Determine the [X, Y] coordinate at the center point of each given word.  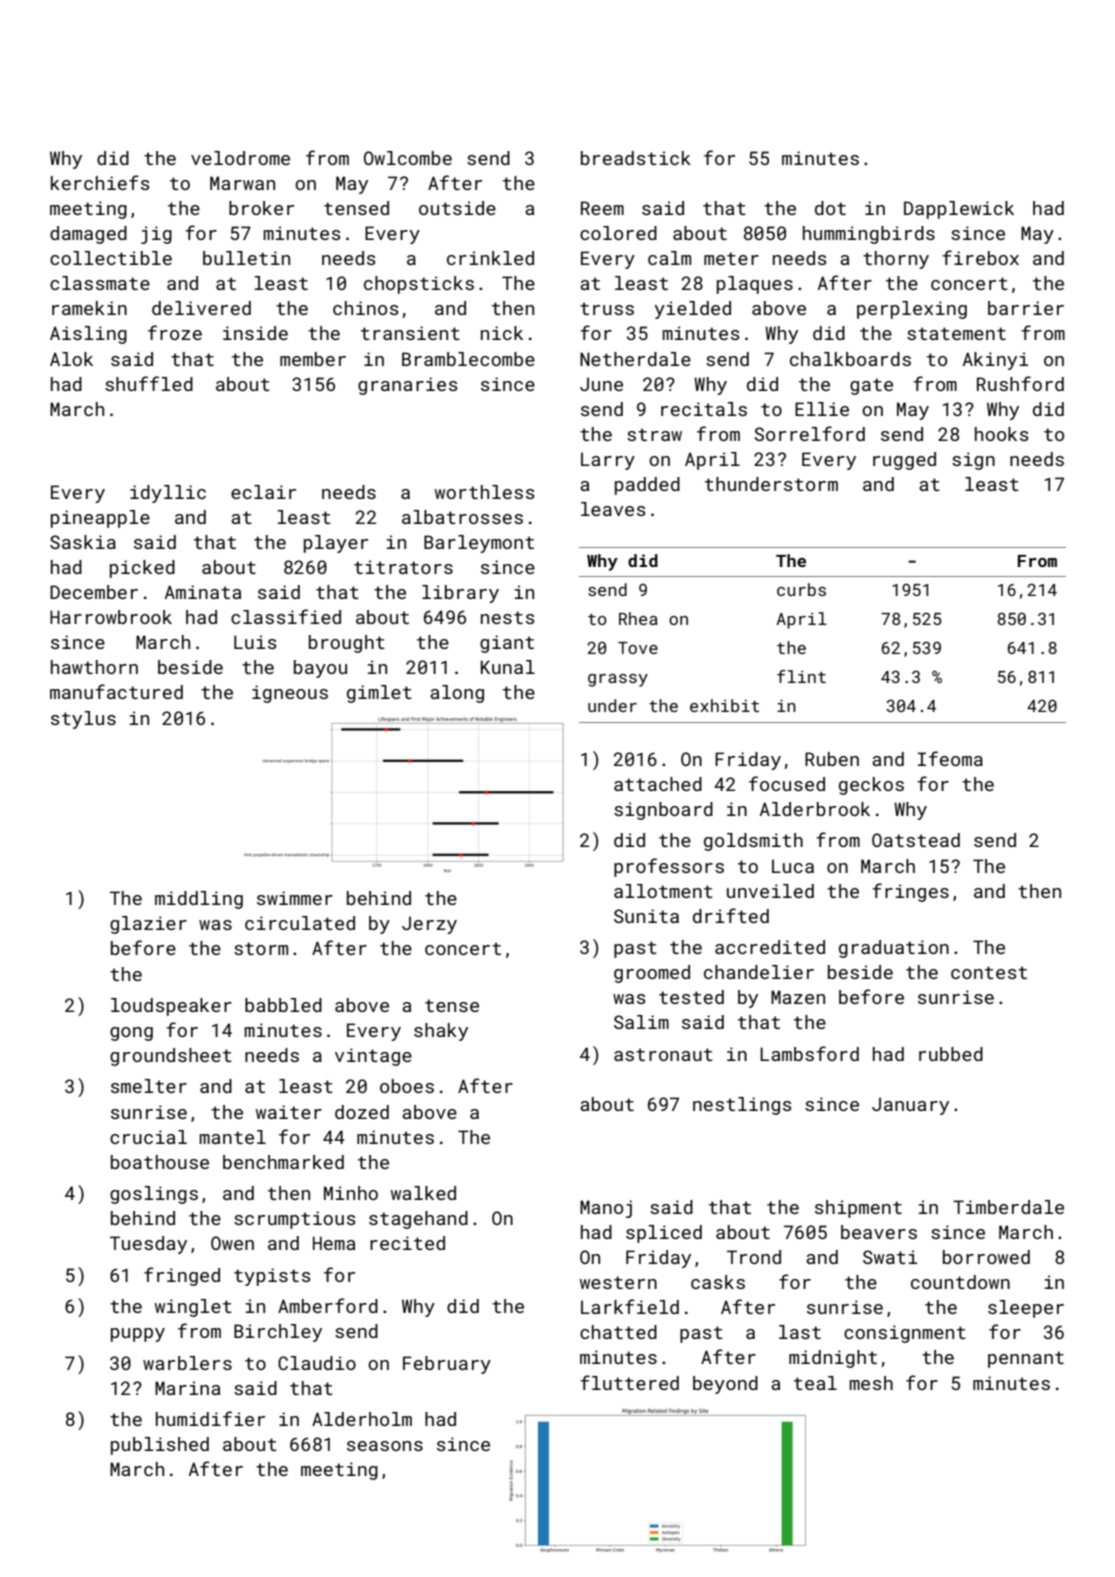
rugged [904, 461]
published [160, 1446]
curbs [801, 589]
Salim [641, 1022]
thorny [896, 260]
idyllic [168, 494]
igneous [290, 694]
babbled [283, 1005]
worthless [485, 492]
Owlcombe [408, 158]
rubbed [951, 1054]
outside [457, 208]
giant [507, 644]
